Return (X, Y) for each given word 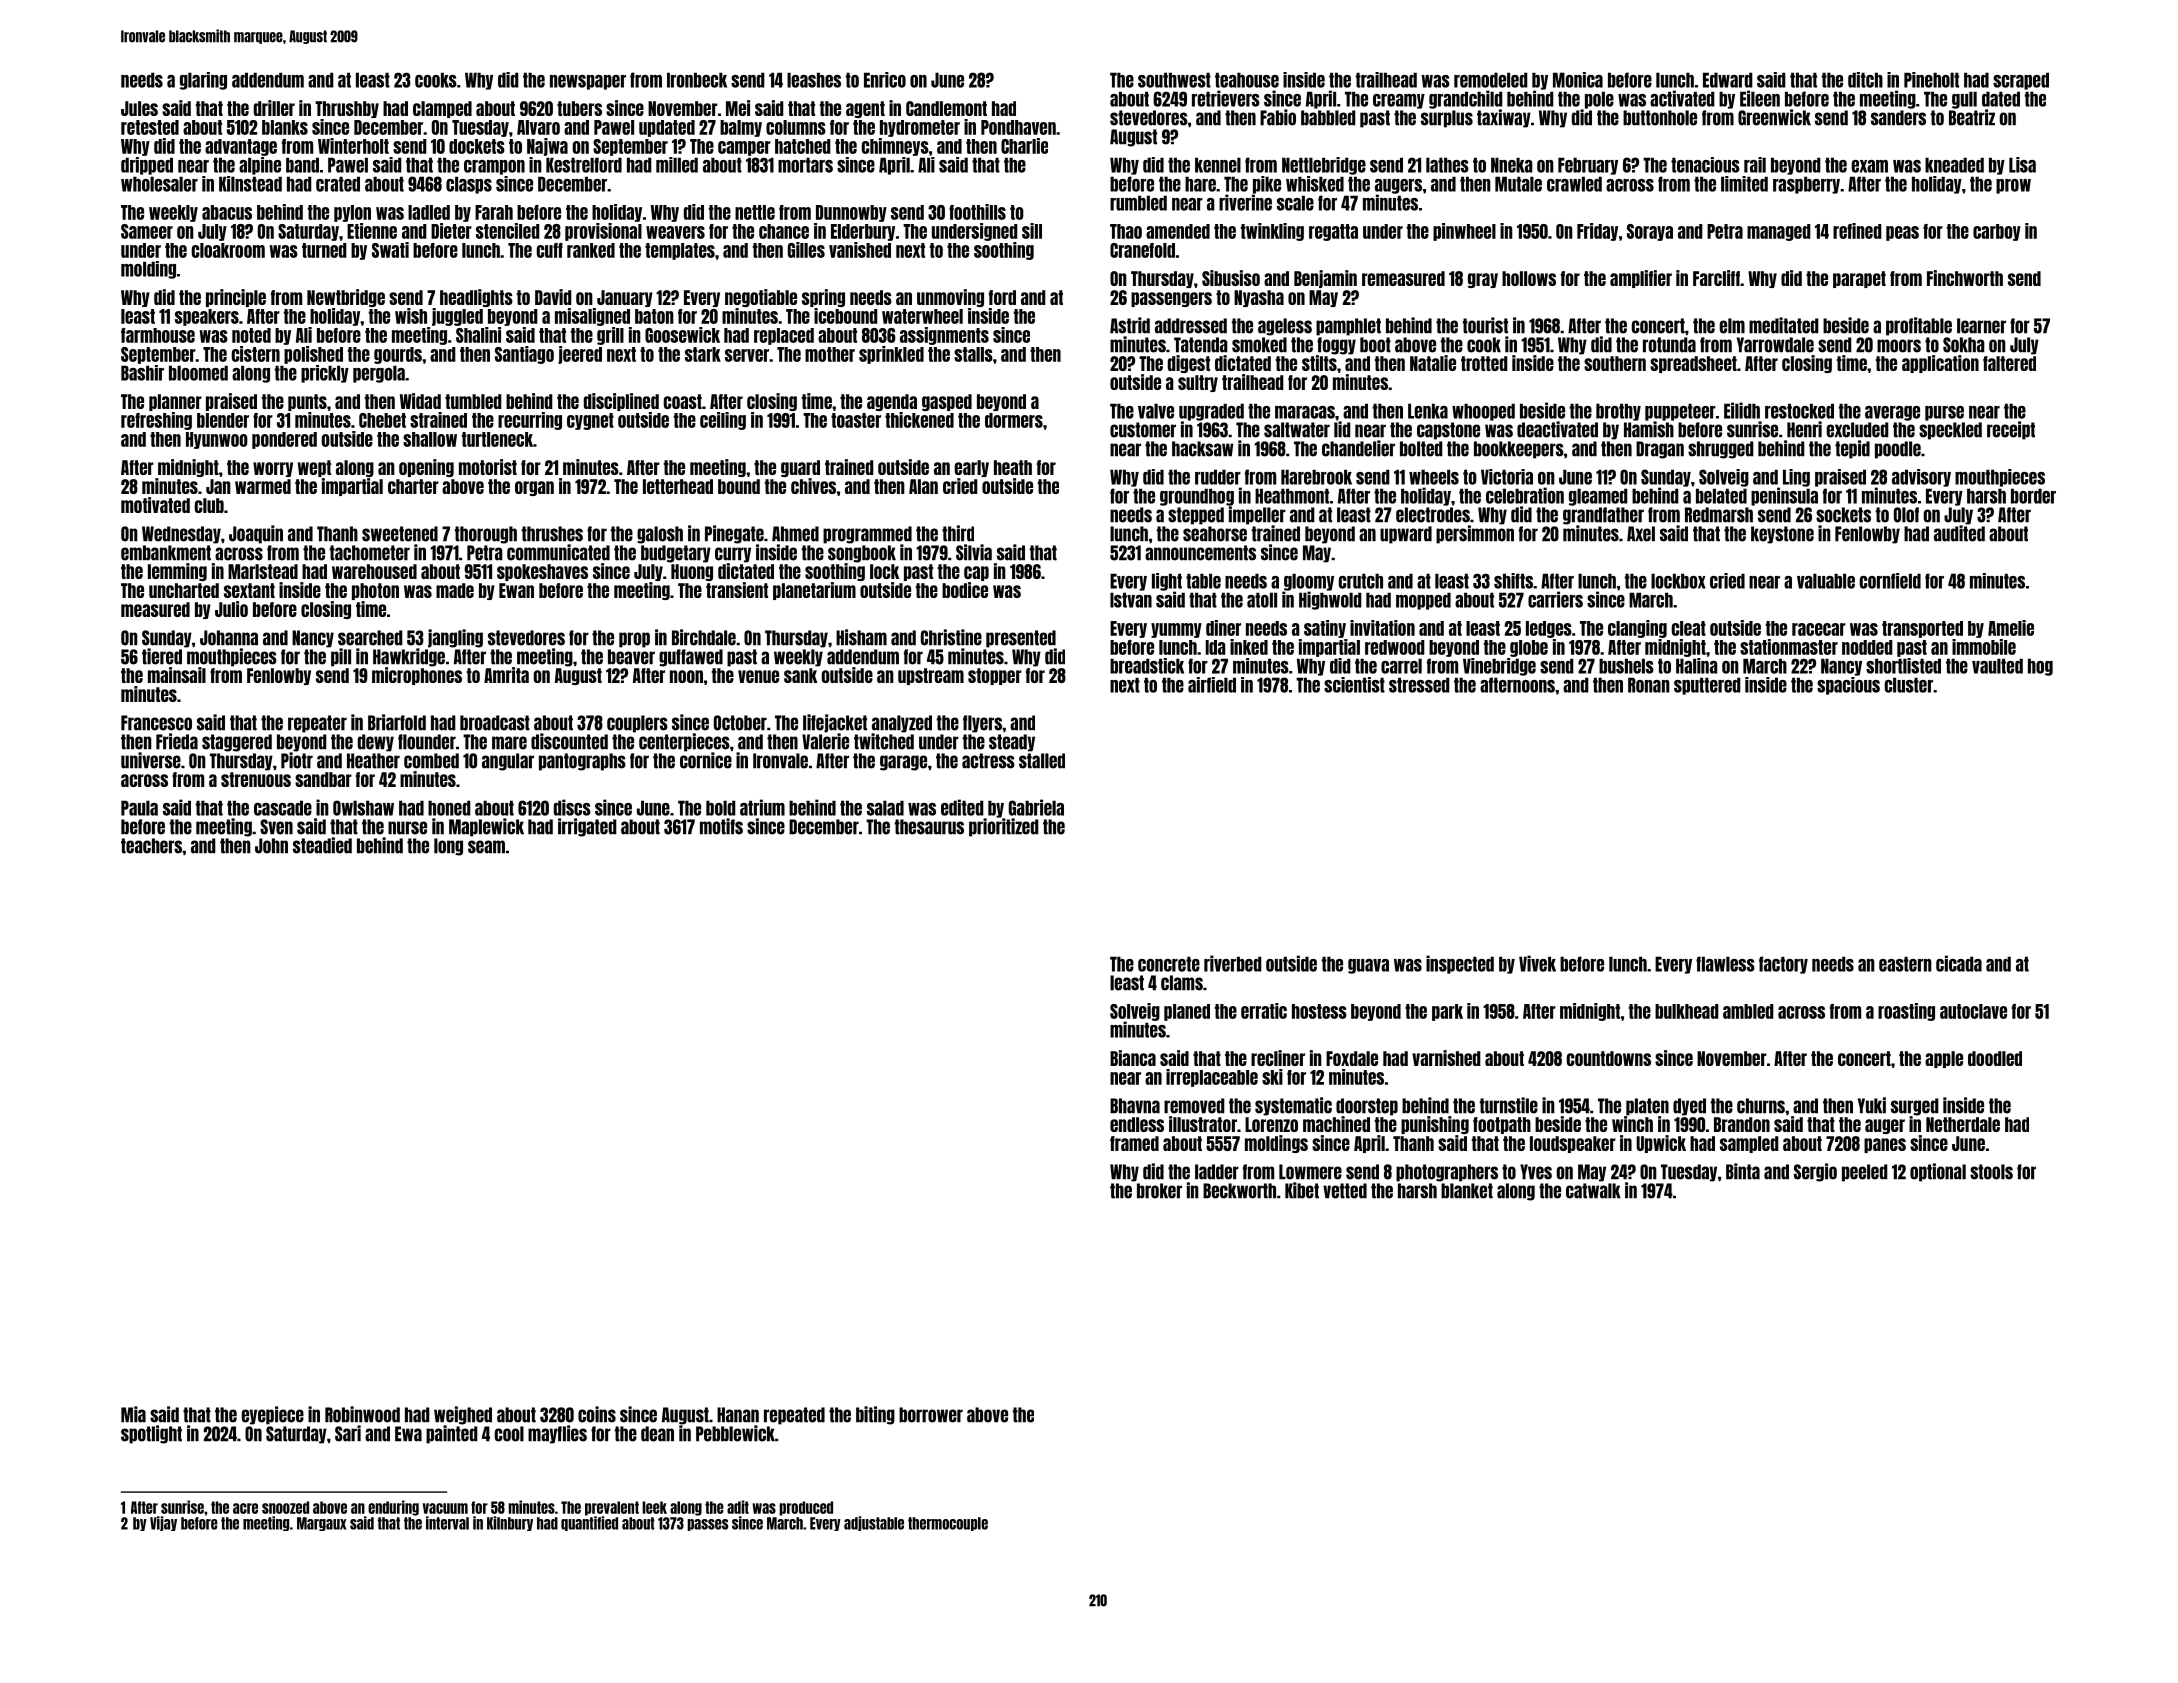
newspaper (588, 82)
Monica (1578, 80)
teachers (151, 846)
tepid (1852, 449)
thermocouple (948, 1524)
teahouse (1247, 80)
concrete (1169, 964)
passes (707, 1525)
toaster (856, 420)
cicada (1959, 963)
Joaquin (256, 534)
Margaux (321, 1524)
